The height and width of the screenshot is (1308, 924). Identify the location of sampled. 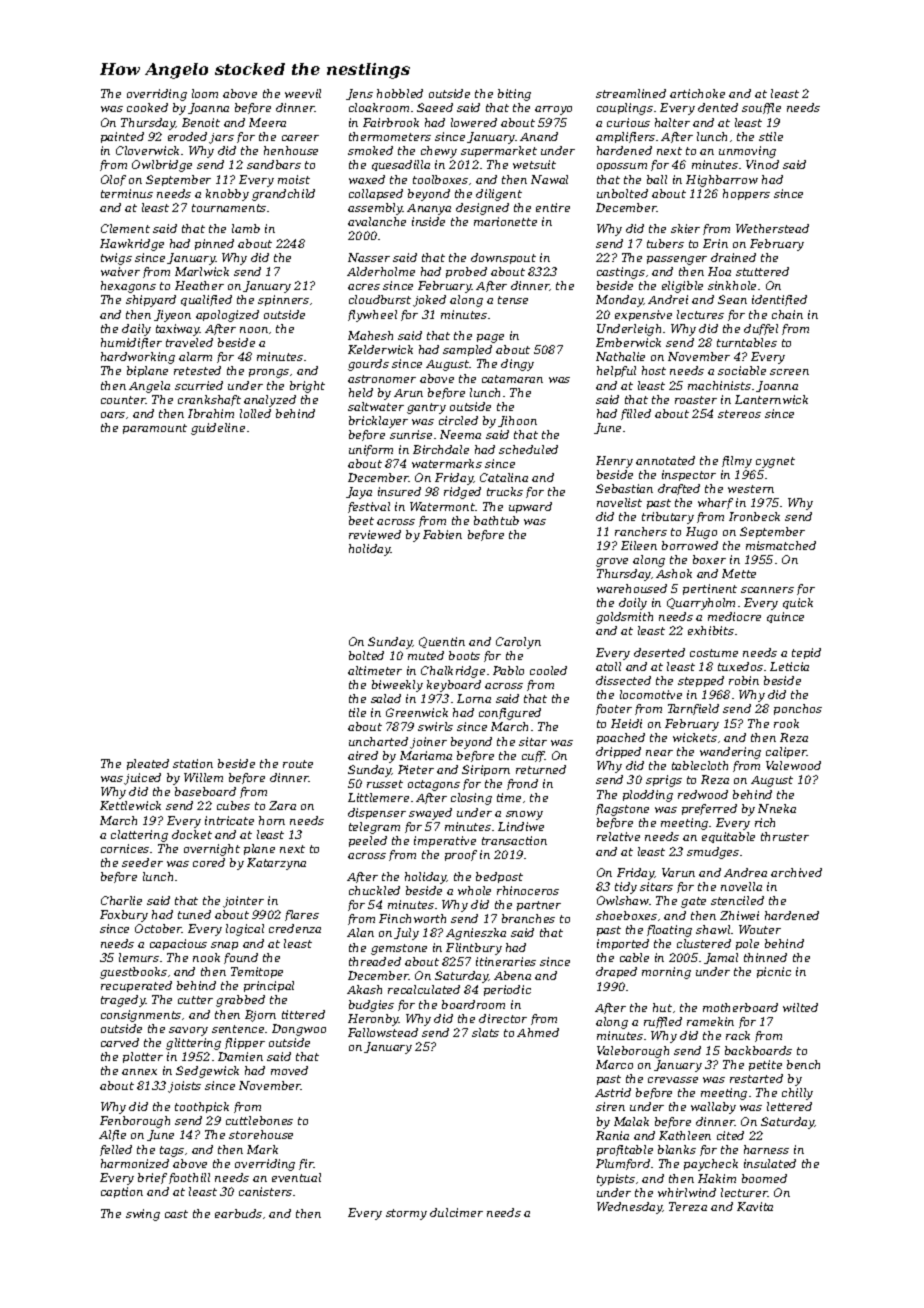
(467, 350).
